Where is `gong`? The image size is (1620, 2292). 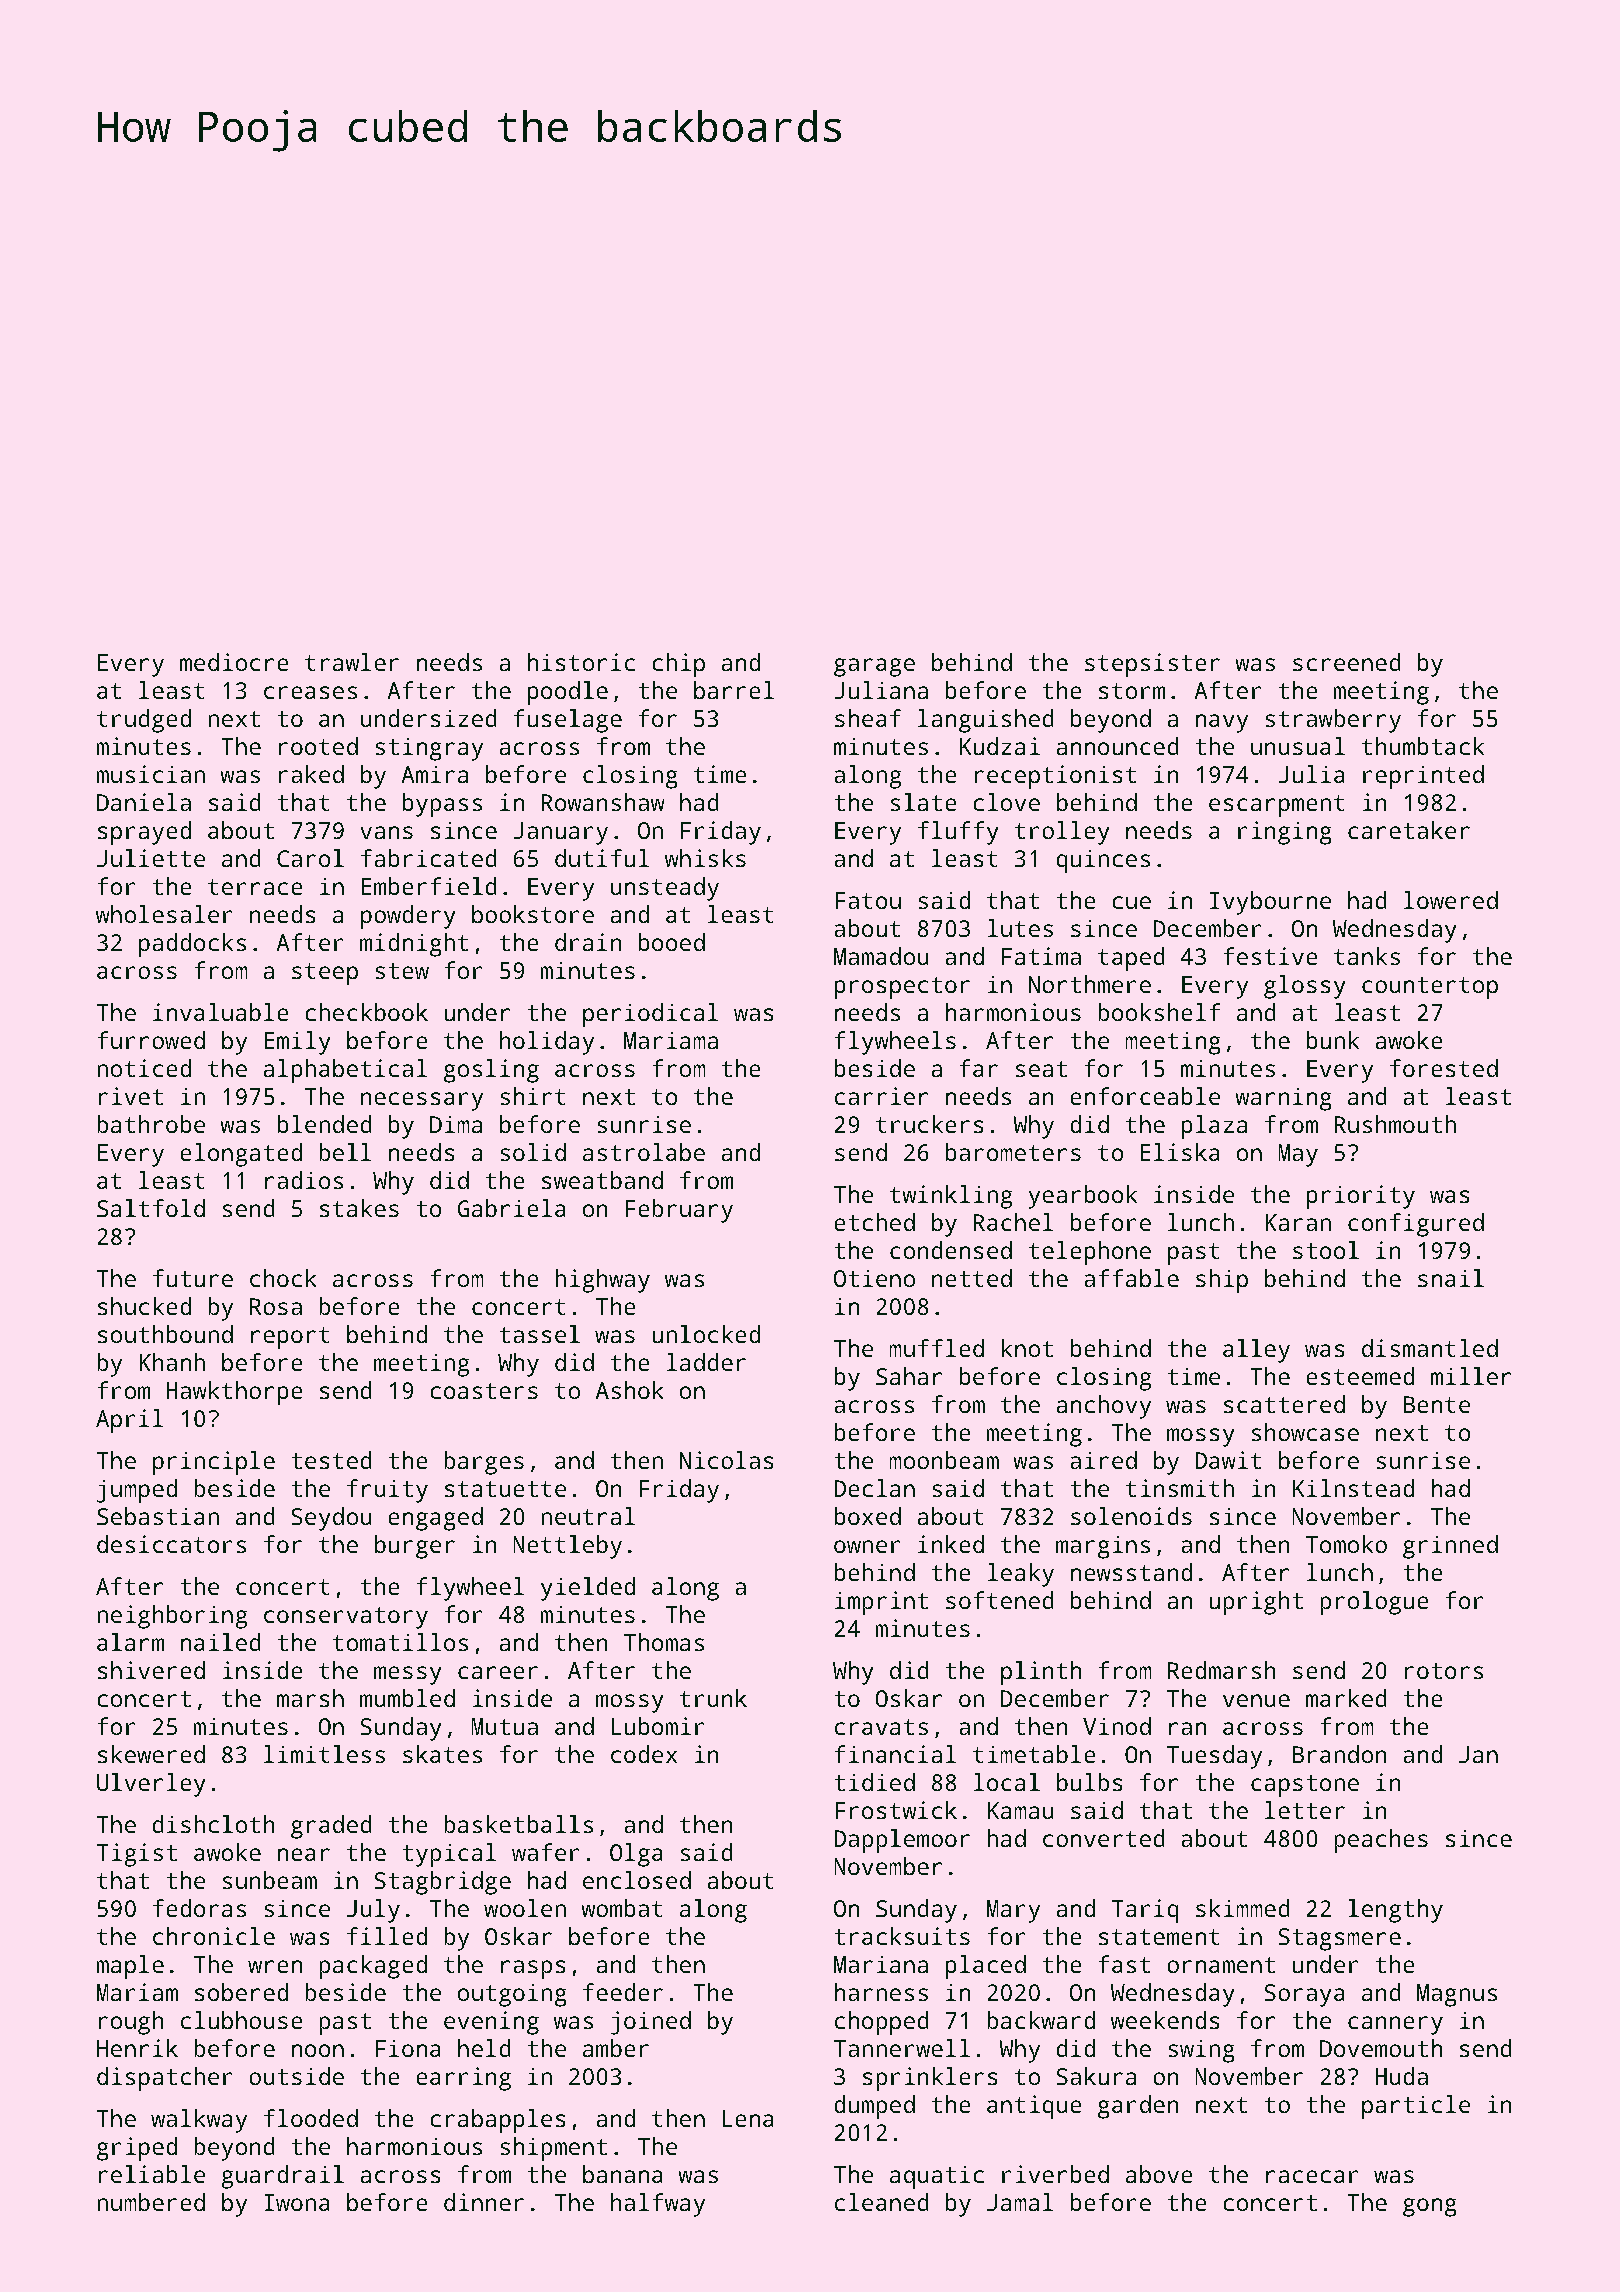 gong is located at coordinates (1429, 2207).
